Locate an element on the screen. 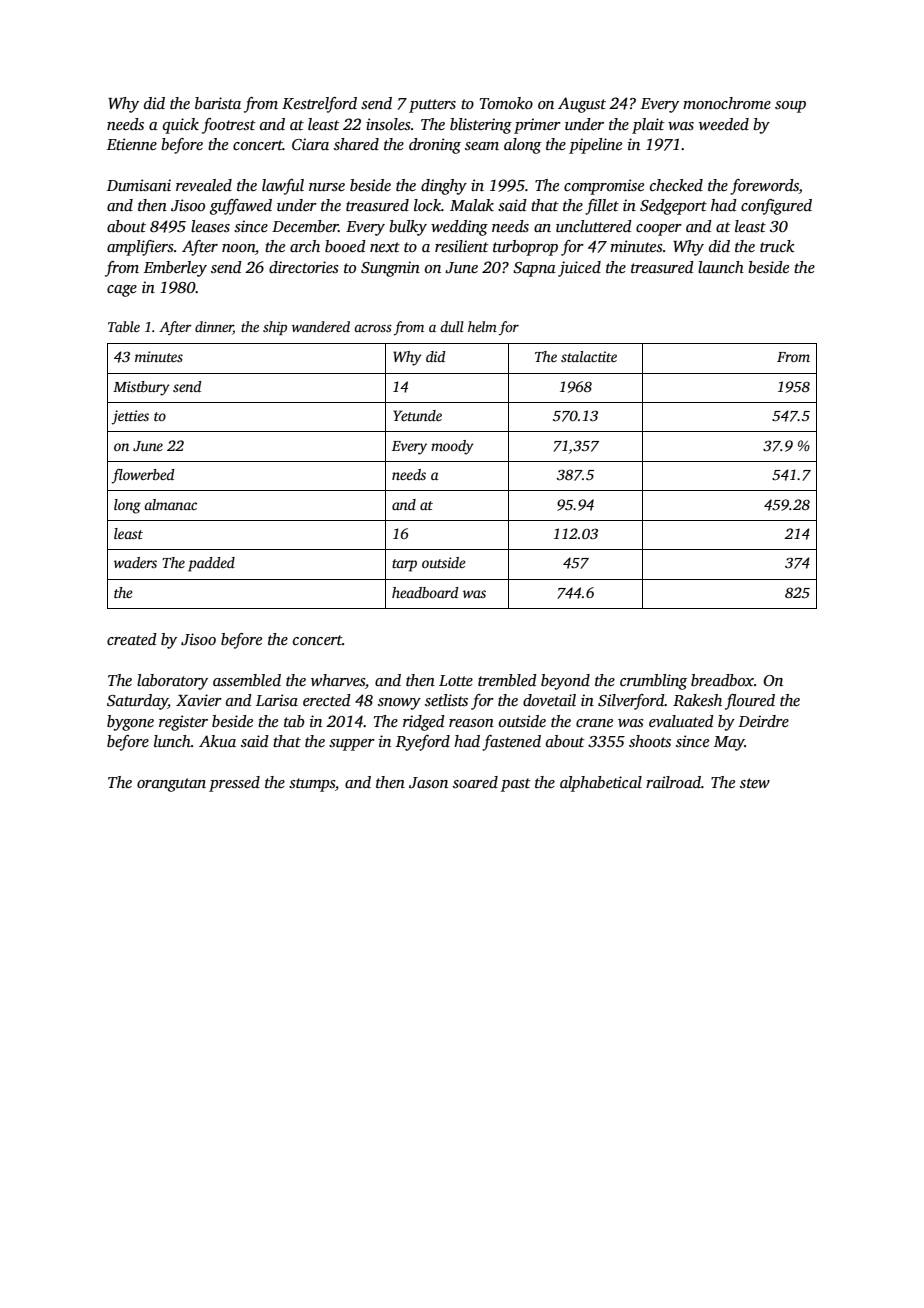 The image size is (924, 1308). Emberley is located at coordinates (175, 269).
